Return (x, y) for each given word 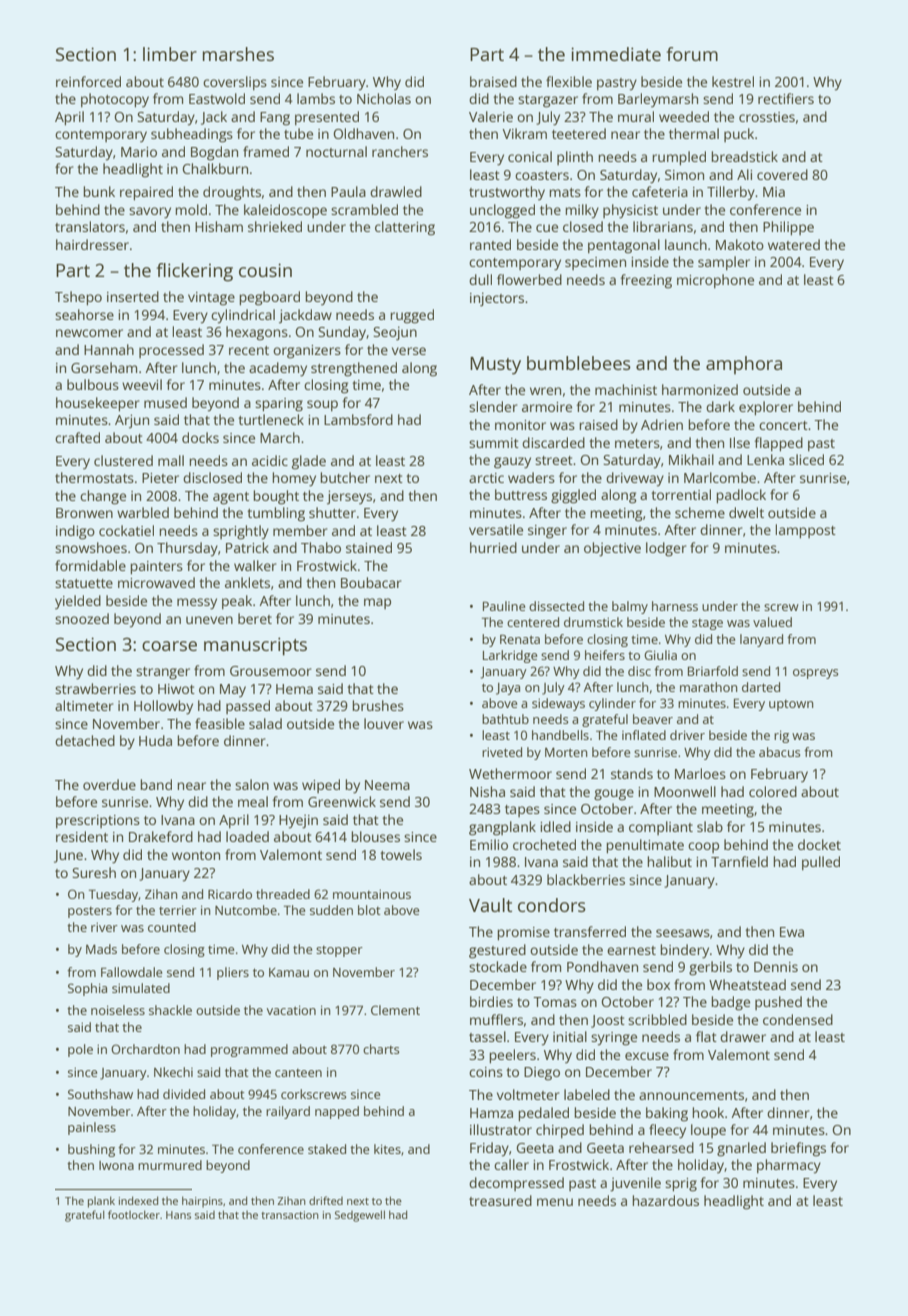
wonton (196, 855)
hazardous (665, 1200)
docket (819, 844)
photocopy (115, 100)
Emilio (489, 844)
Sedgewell (360, 1216)
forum (692, 54)
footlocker (134, 1214)
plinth (575, 158)
